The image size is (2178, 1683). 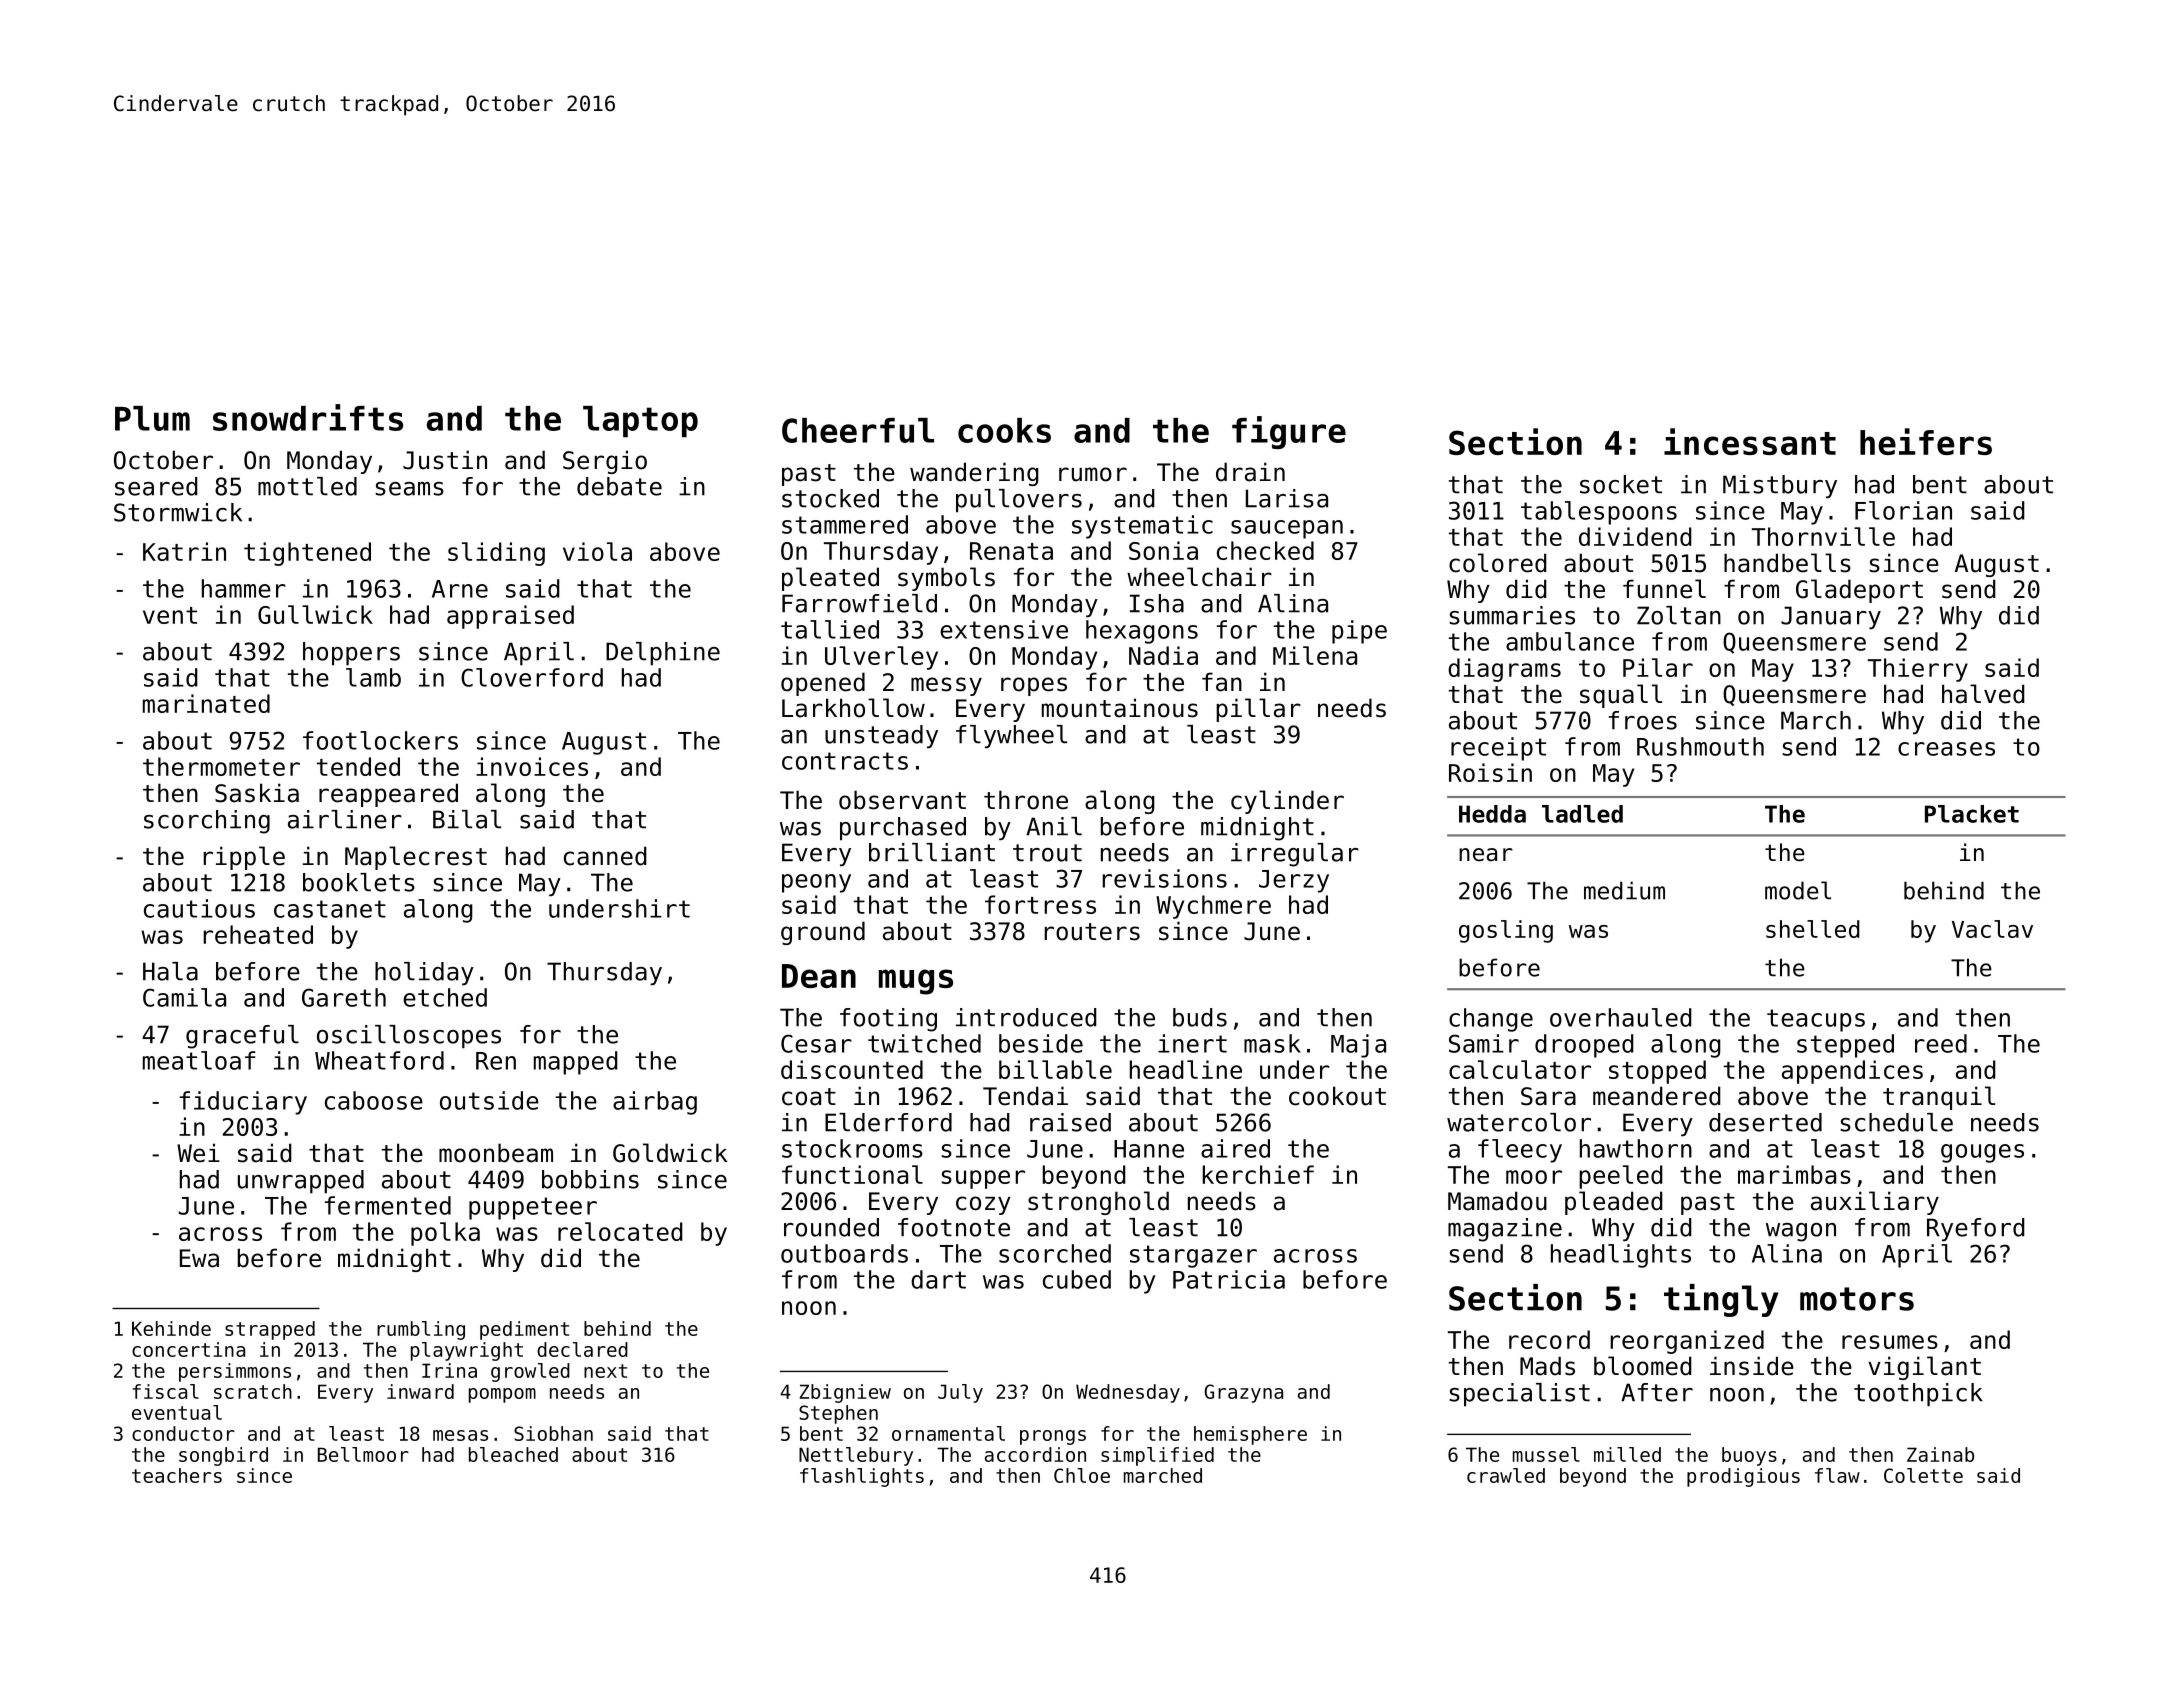 What do you see at coordinates (1946, 749) in the page?
I see `creases` at bounding box center [1946, 749].
